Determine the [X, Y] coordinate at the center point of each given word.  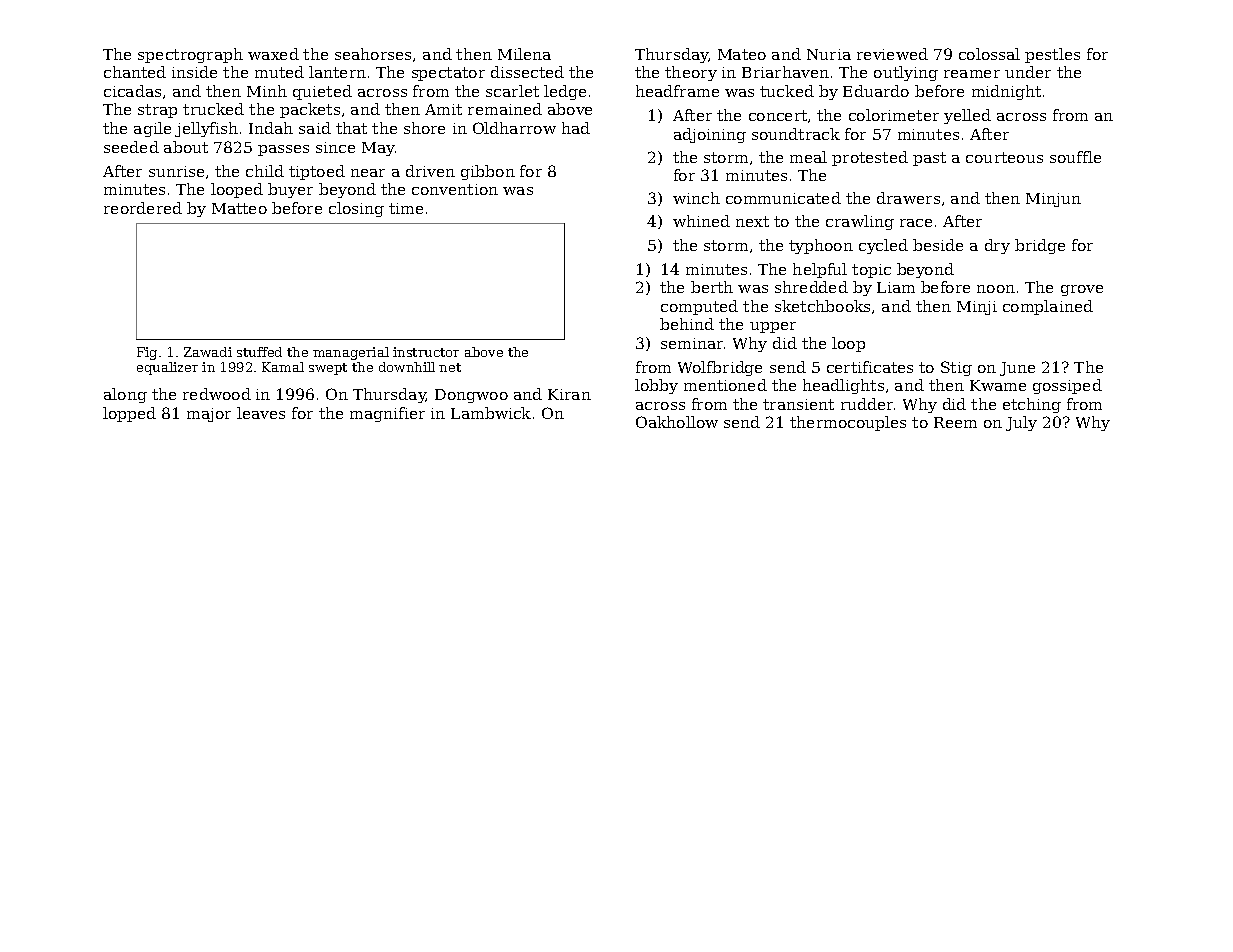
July [1021, 423]
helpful [820, 270]
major [209, 415]
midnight [1006, 92]
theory [691, 73]
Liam [896, 287]
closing [356, 209]
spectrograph [190, 55]
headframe [677, 91]
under [1028, 72]
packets [310, 110]
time [406, 208]
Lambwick [491, 413]
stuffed [259, 352]
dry [997, 246]
